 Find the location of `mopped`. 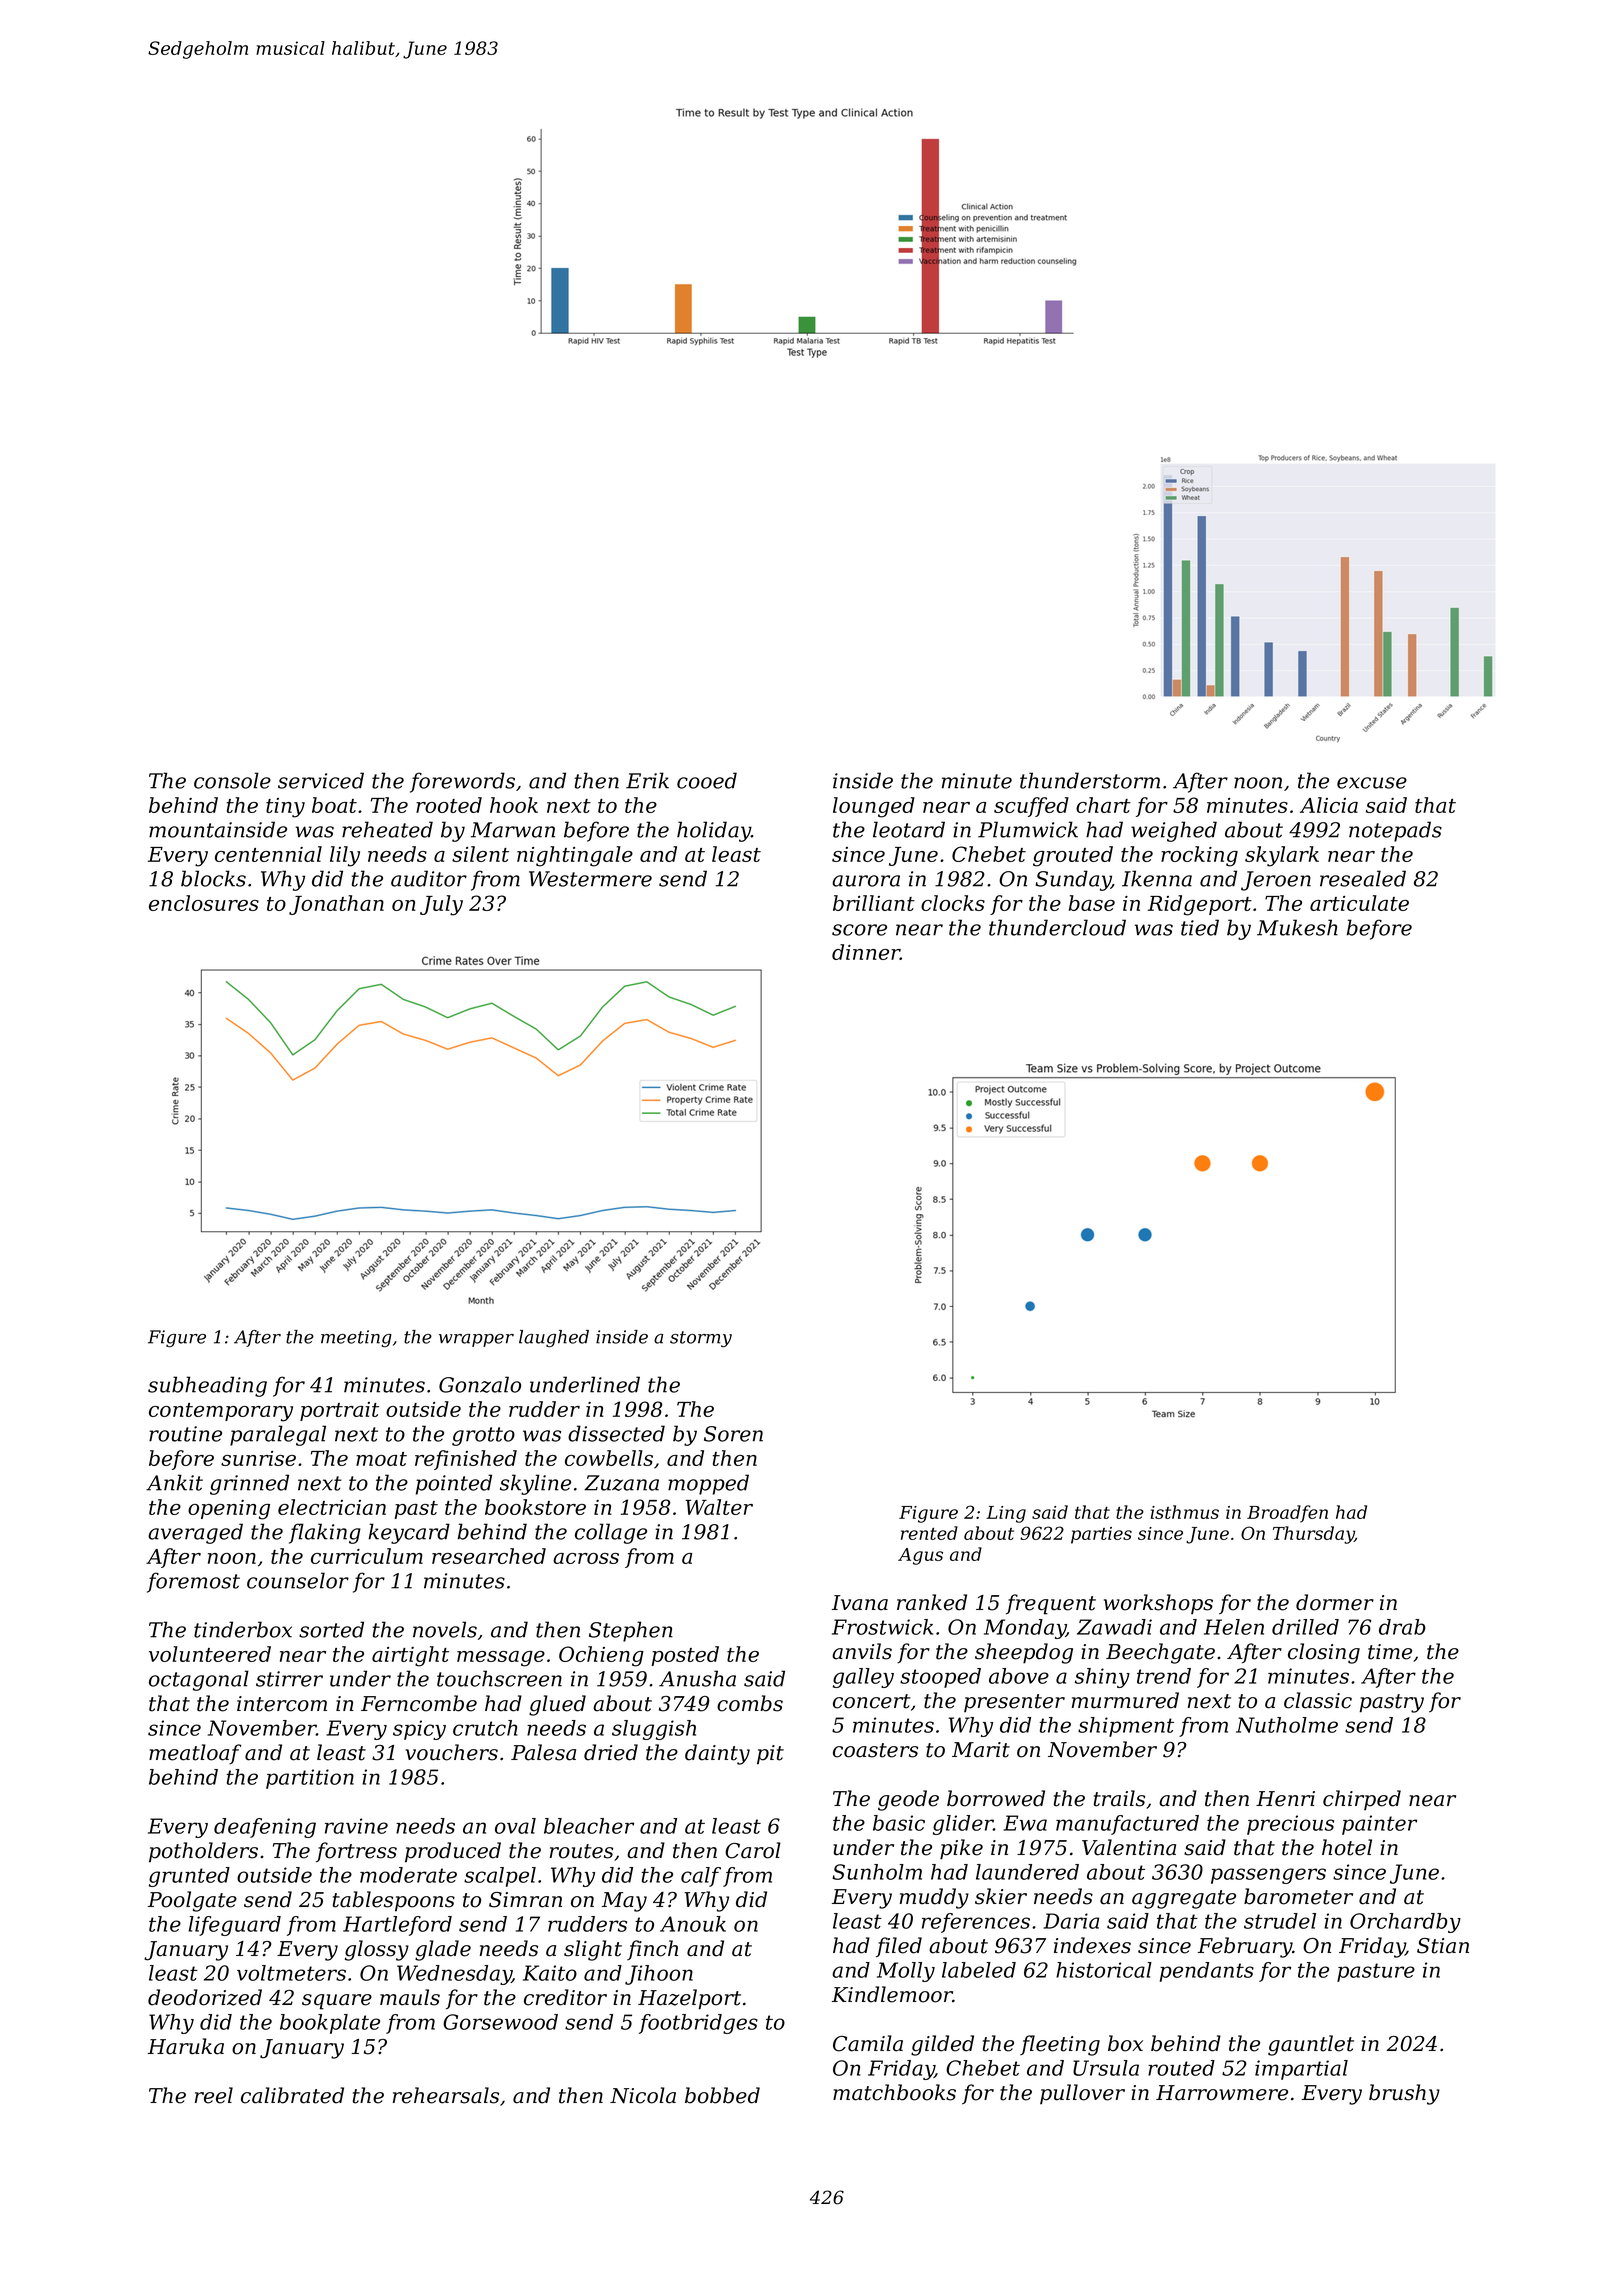

mopped is located at coordinates (708, 1484).
